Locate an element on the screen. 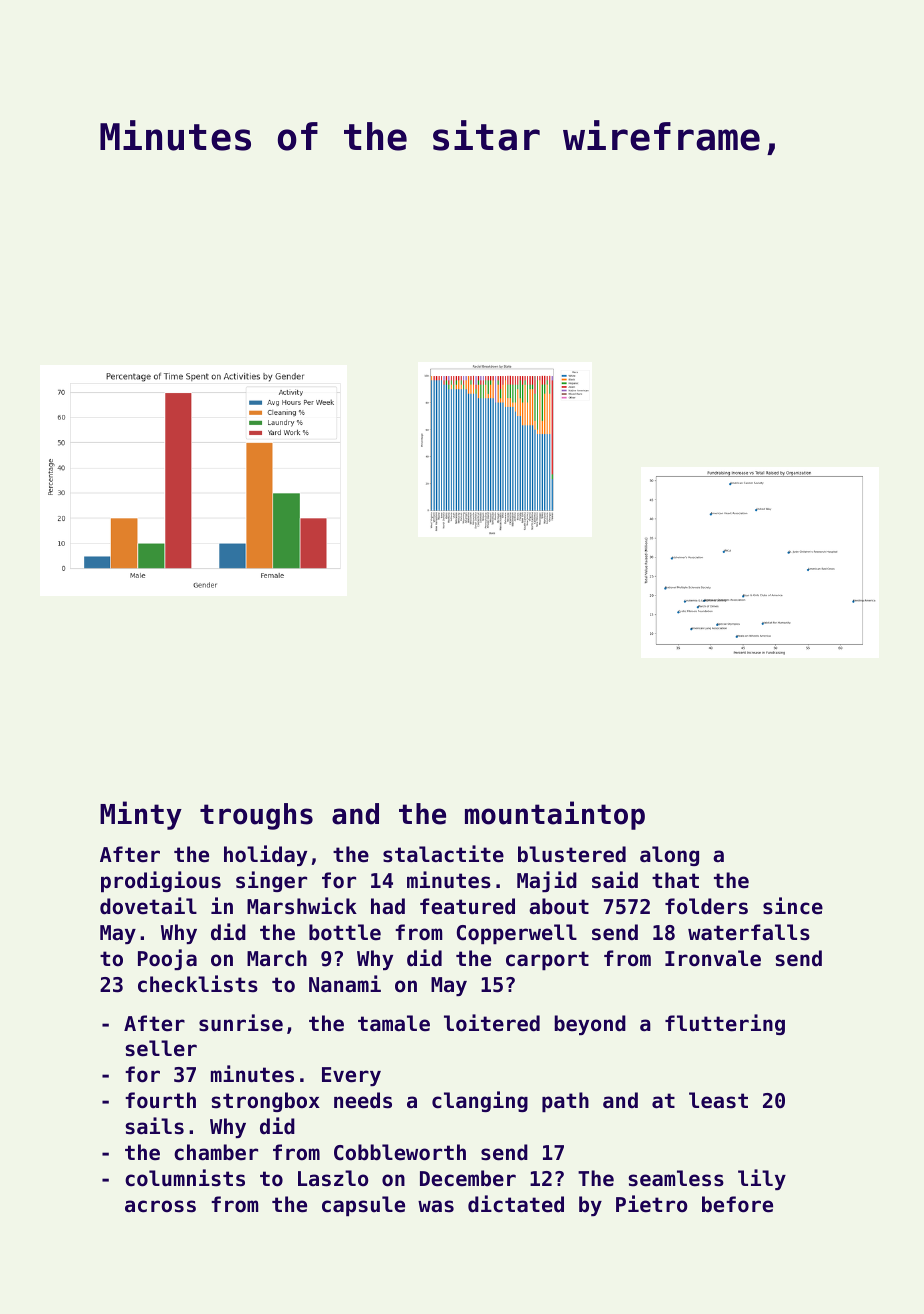  Cobbleworth is located at coordinates (400, 1152).
